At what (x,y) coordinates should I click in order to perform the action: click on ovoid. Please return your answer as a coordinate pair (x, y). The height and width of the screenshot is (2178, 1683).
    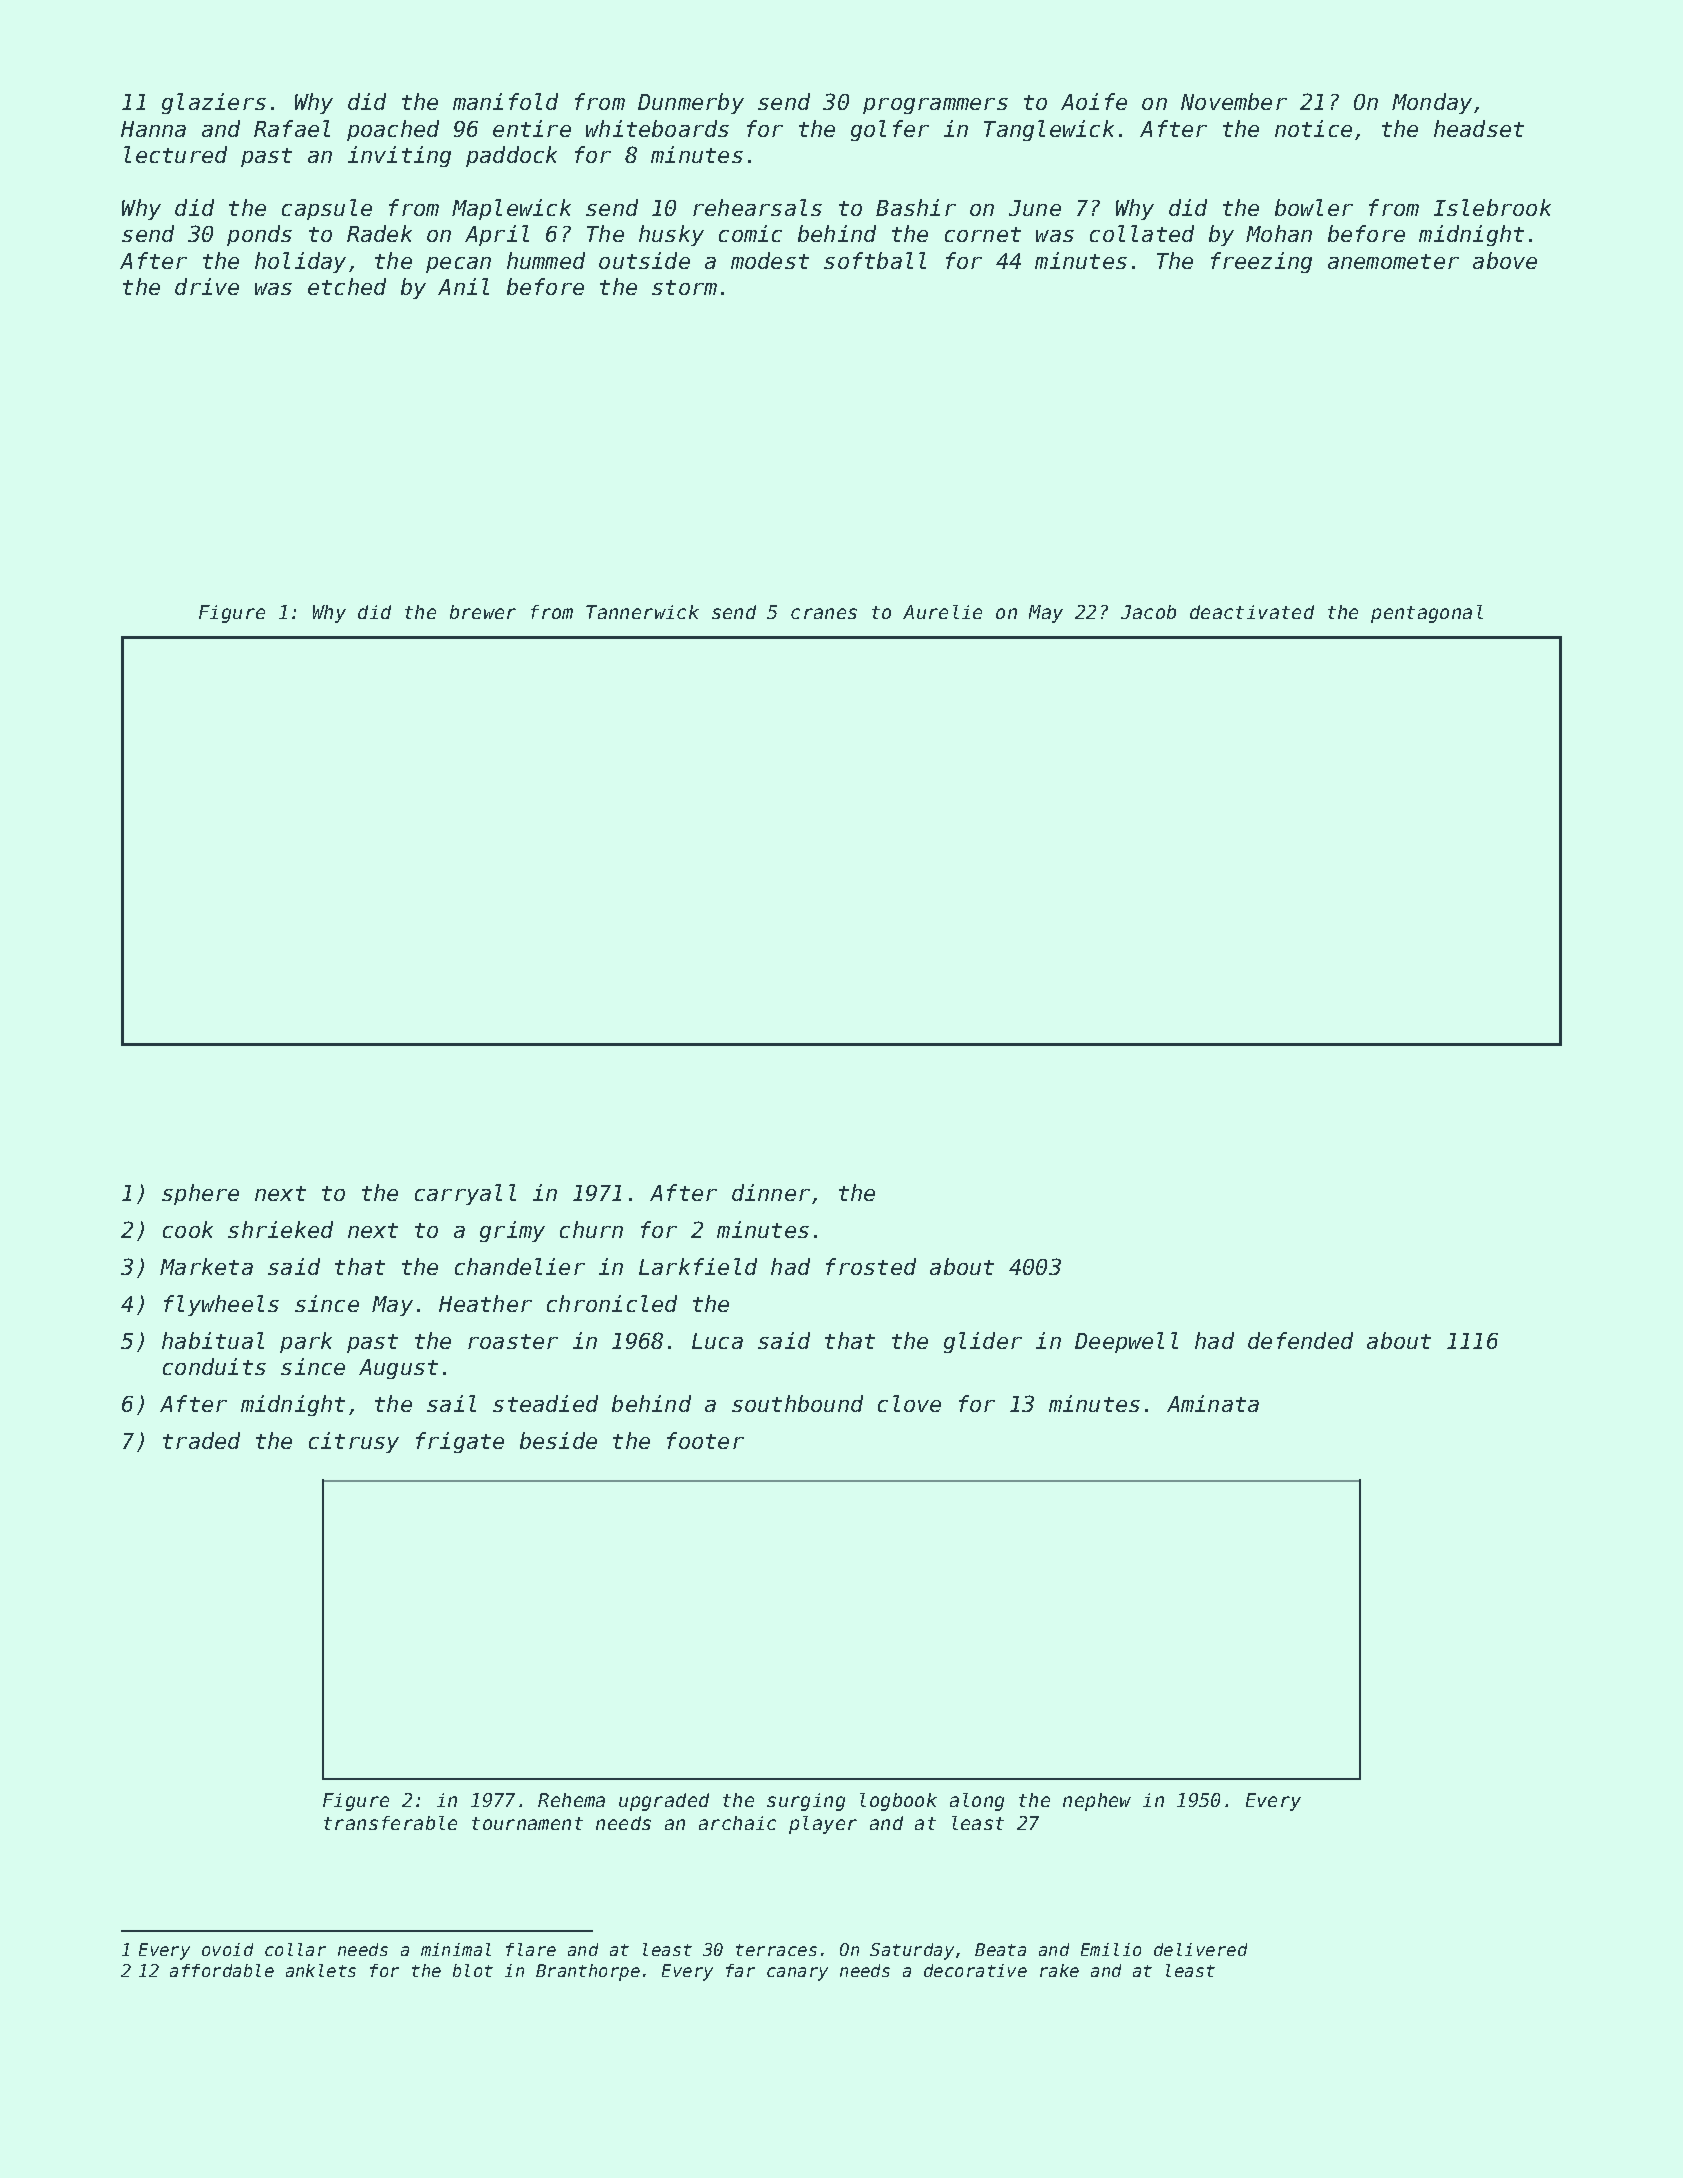
    Looking at the image, I should click on (227, 1949).
